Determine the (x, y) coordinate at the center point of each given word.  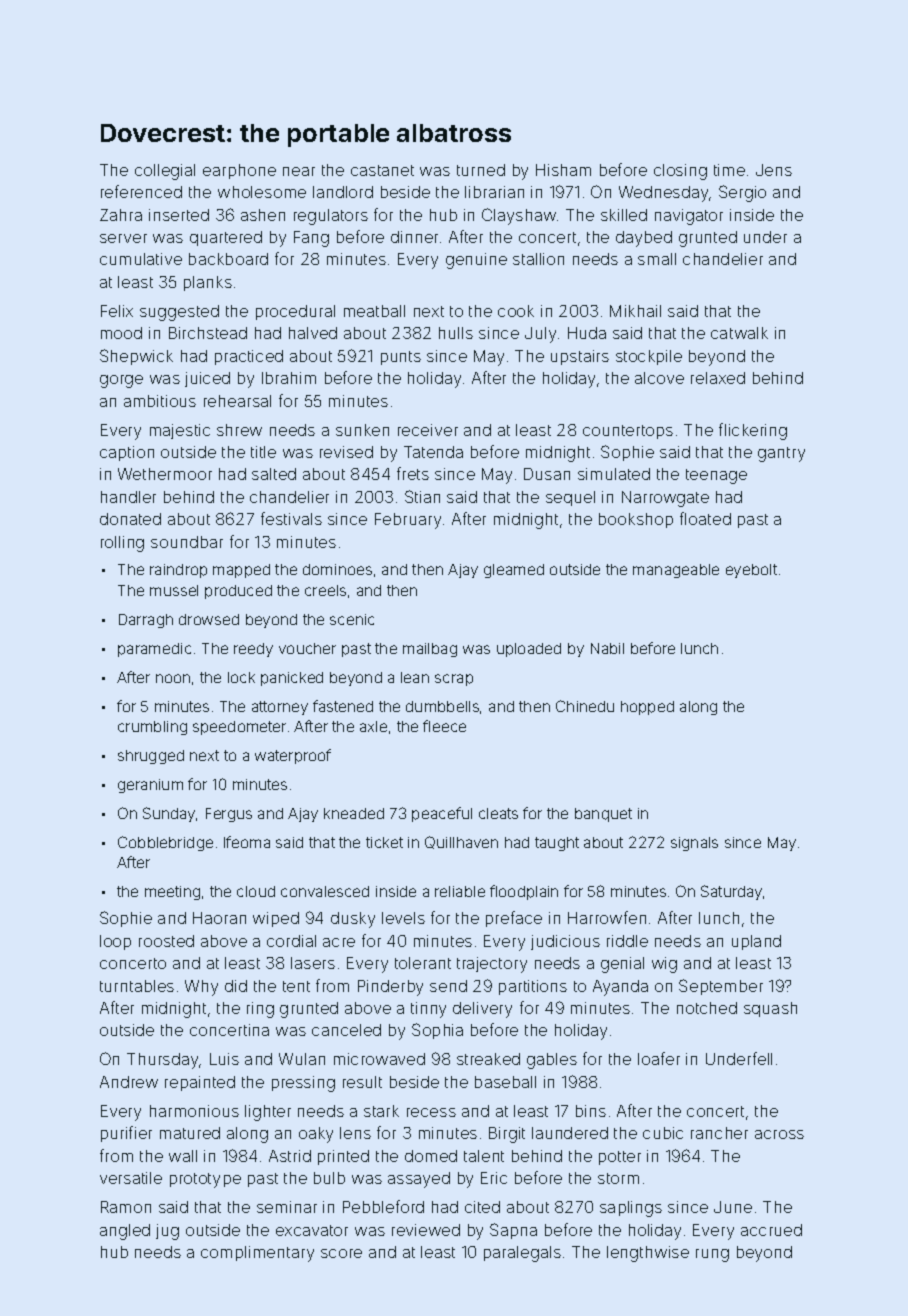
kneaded (354, 813)
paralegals (522, 1254)
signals (694, 844)
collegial (165, 172)
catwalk (739, 333)
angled (125, 1232)
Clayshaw (519, 216)
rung (712, 1255)
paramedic (154, 650)
